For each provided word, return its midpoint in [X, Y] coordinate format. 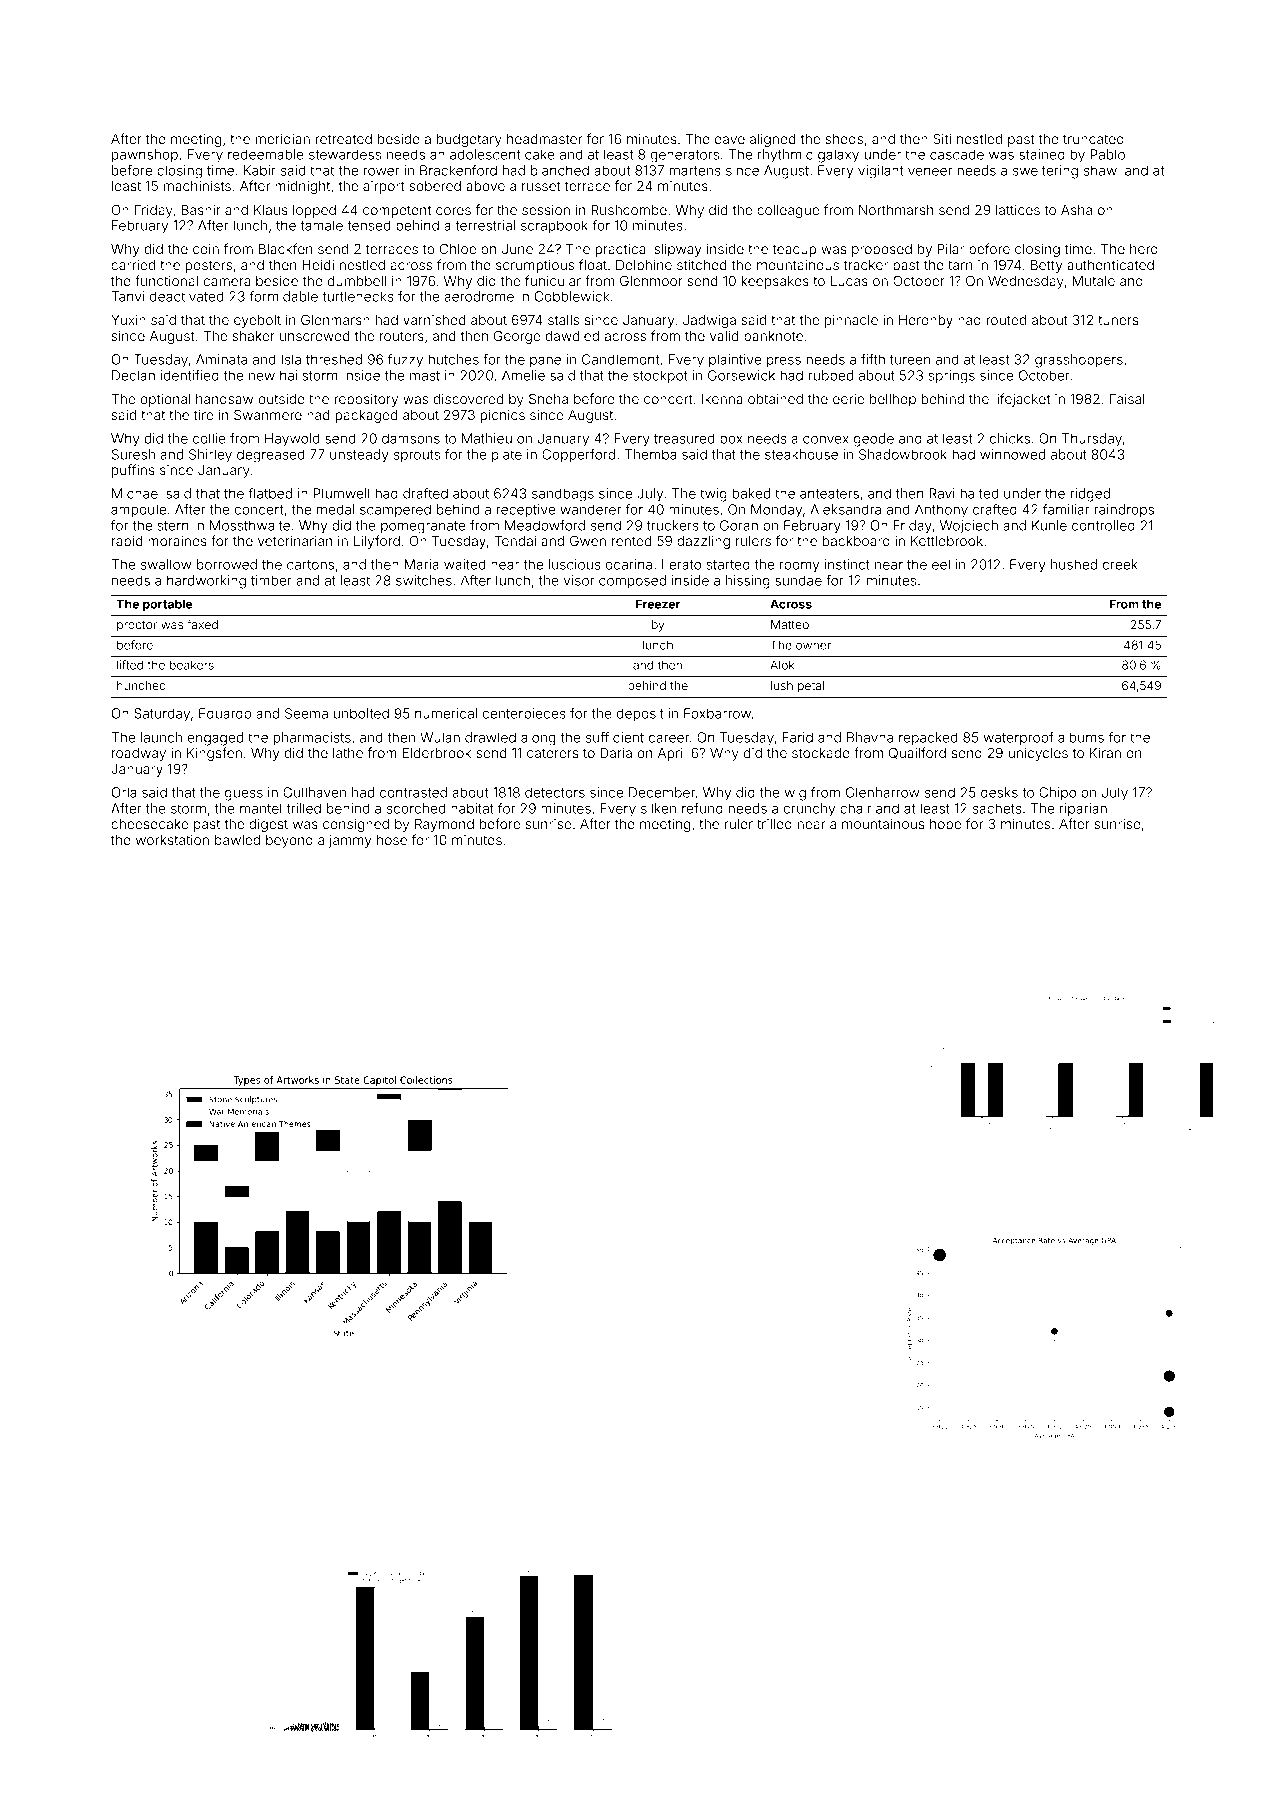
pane [545, 362]
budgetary [469, 140]
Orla [124, 792]
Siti [942, 138]
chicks [1010, 438]
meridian [283, 139]
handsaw [224, 399]
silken [658, 808]
